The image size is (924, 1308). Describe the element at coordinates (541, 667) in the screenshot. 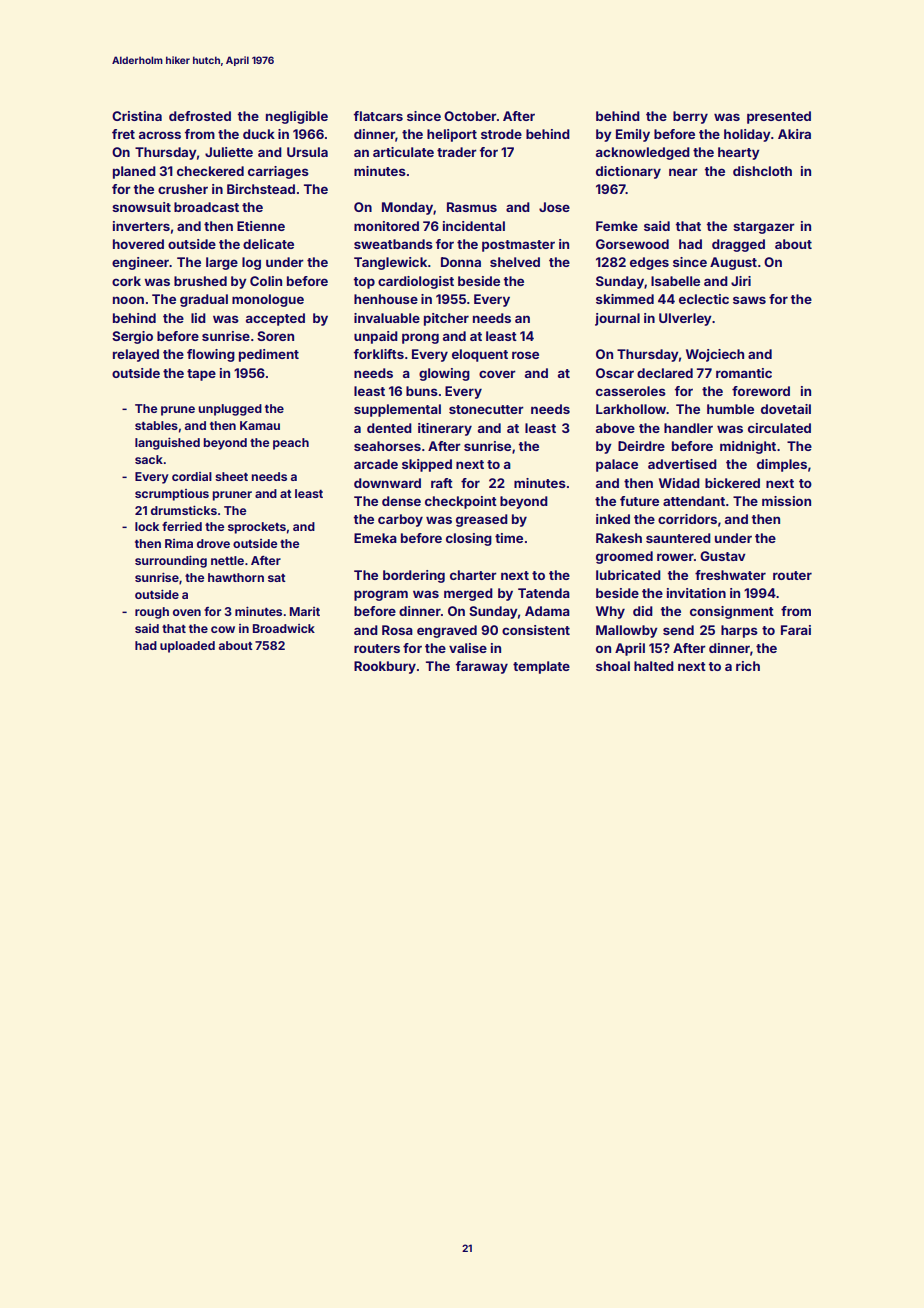

I see `template` at that location.
